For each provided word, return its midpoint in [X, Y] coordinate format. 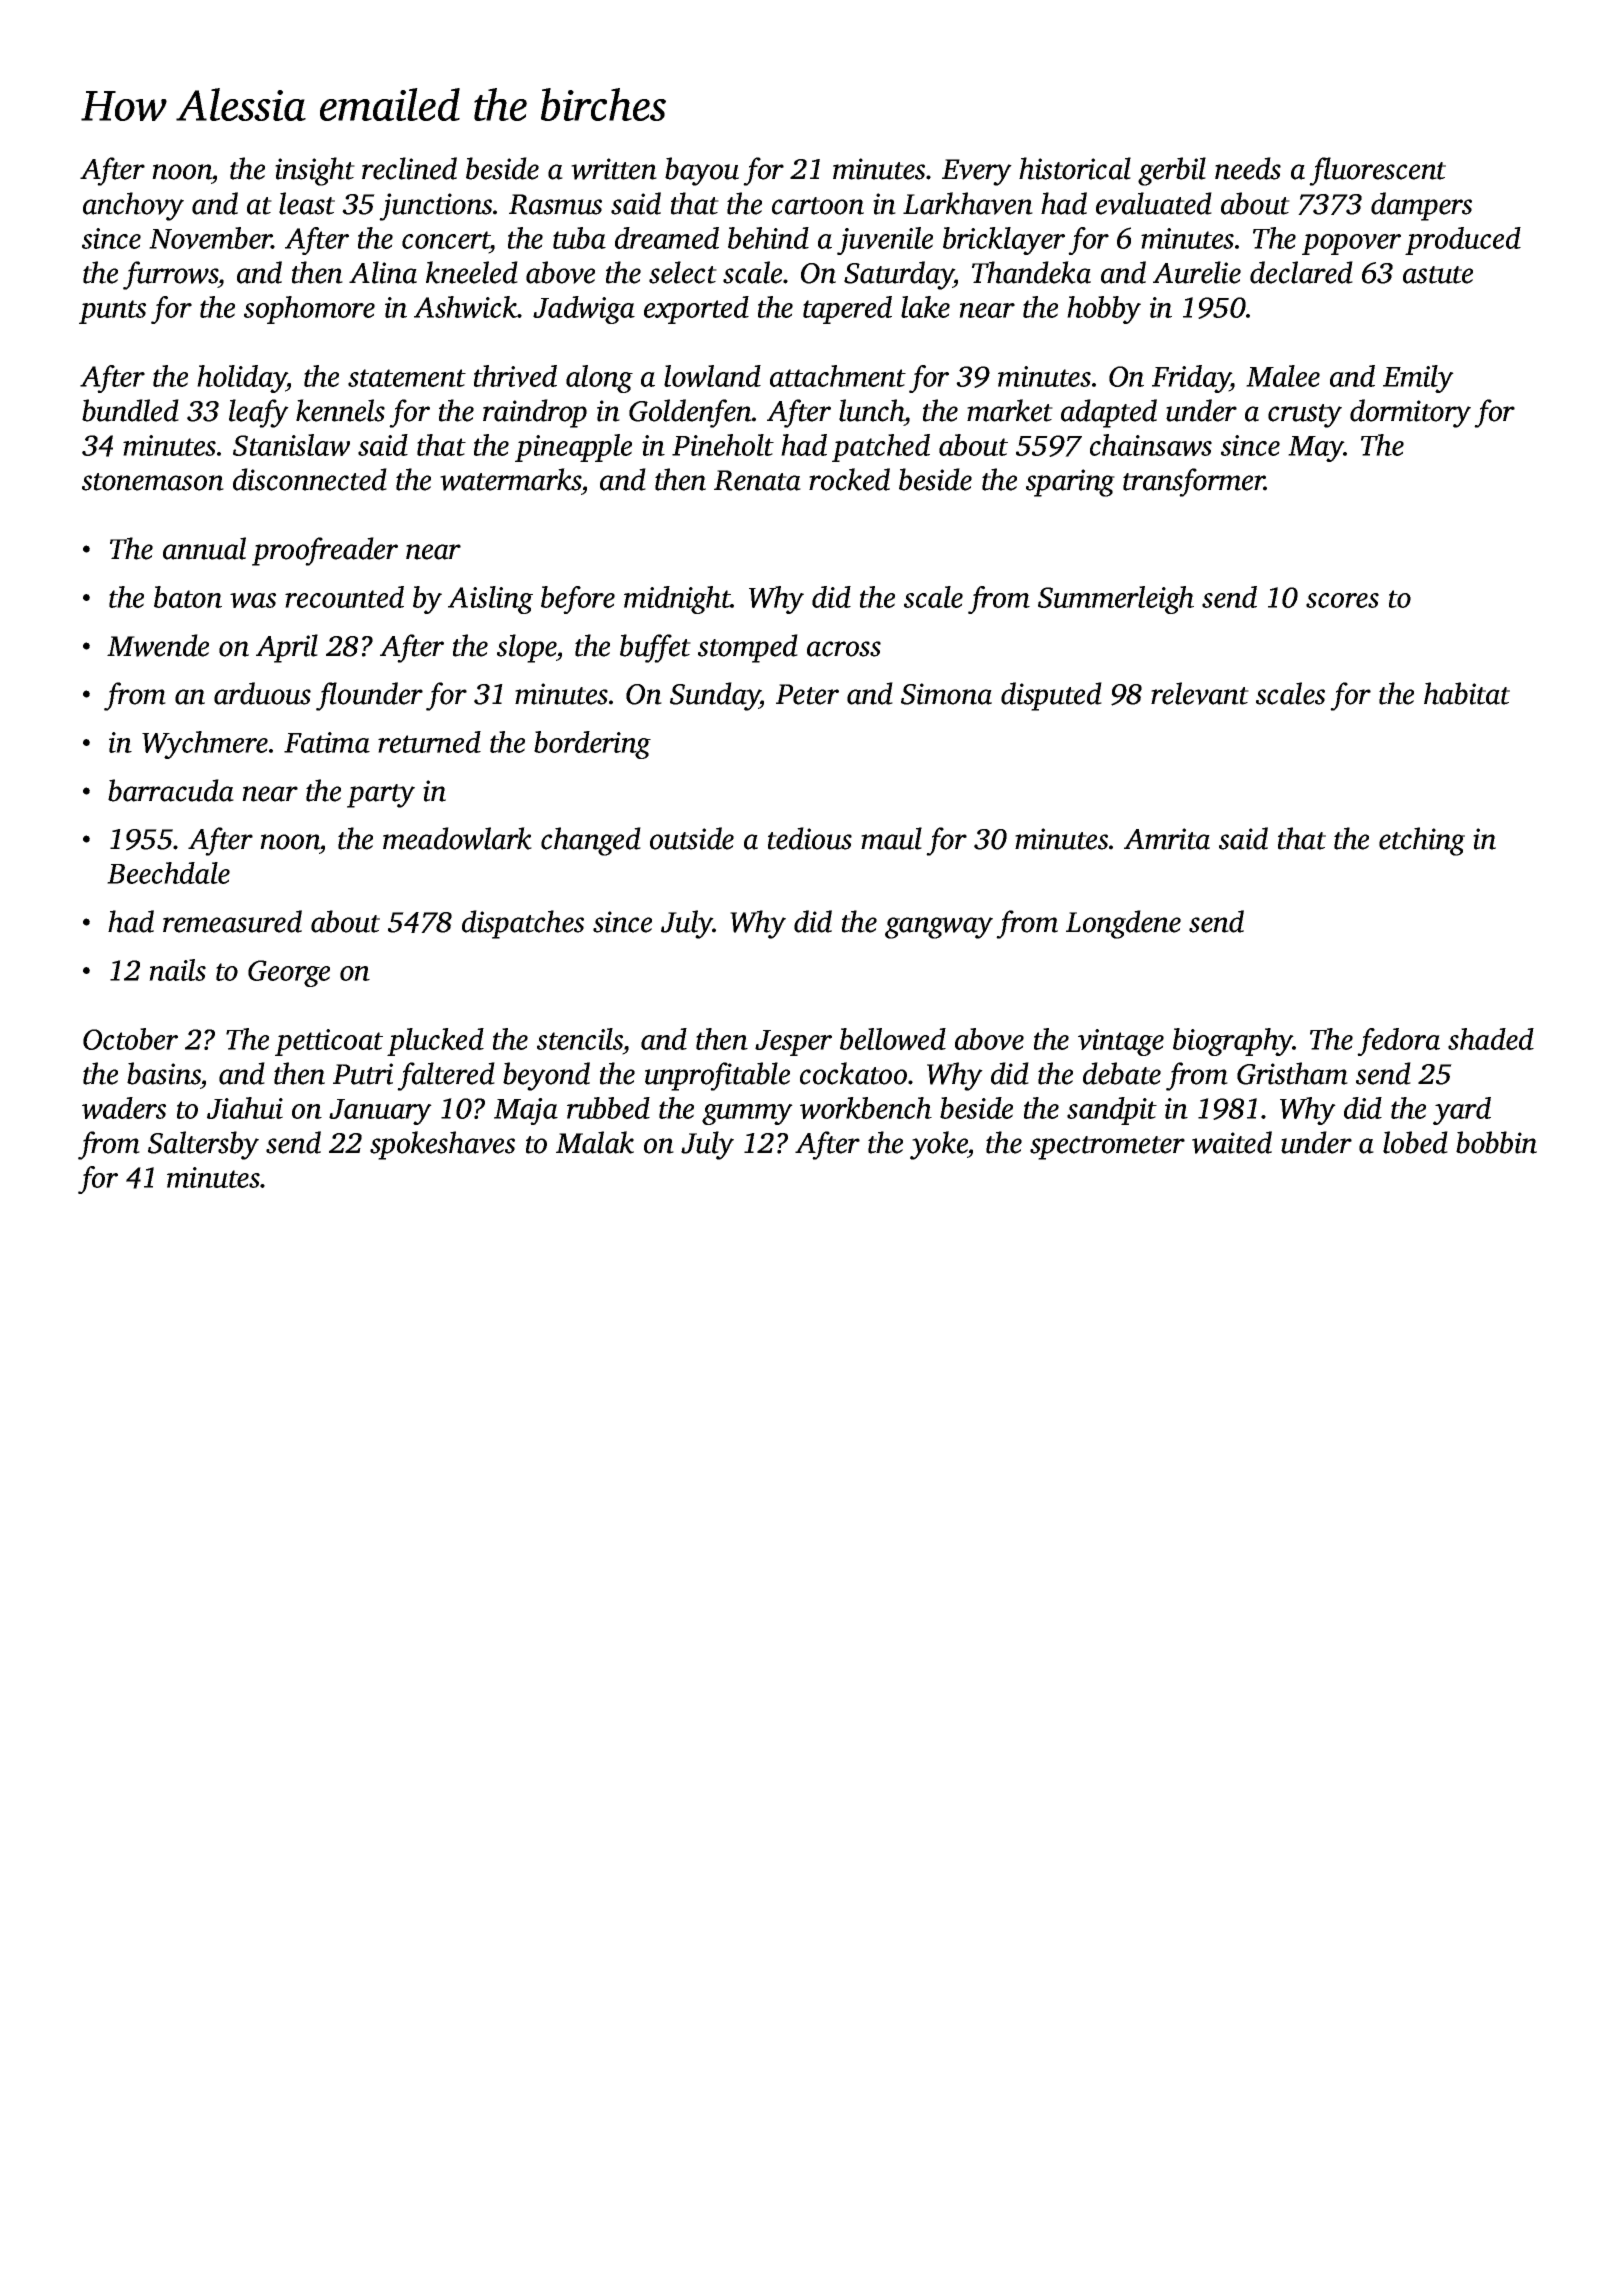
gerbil [1172, 171]
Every [977, 172]
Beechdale [168, 873]
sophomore [309, 310]
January [380, 1112]
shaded [1491, 1039]
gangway [939, 928]
